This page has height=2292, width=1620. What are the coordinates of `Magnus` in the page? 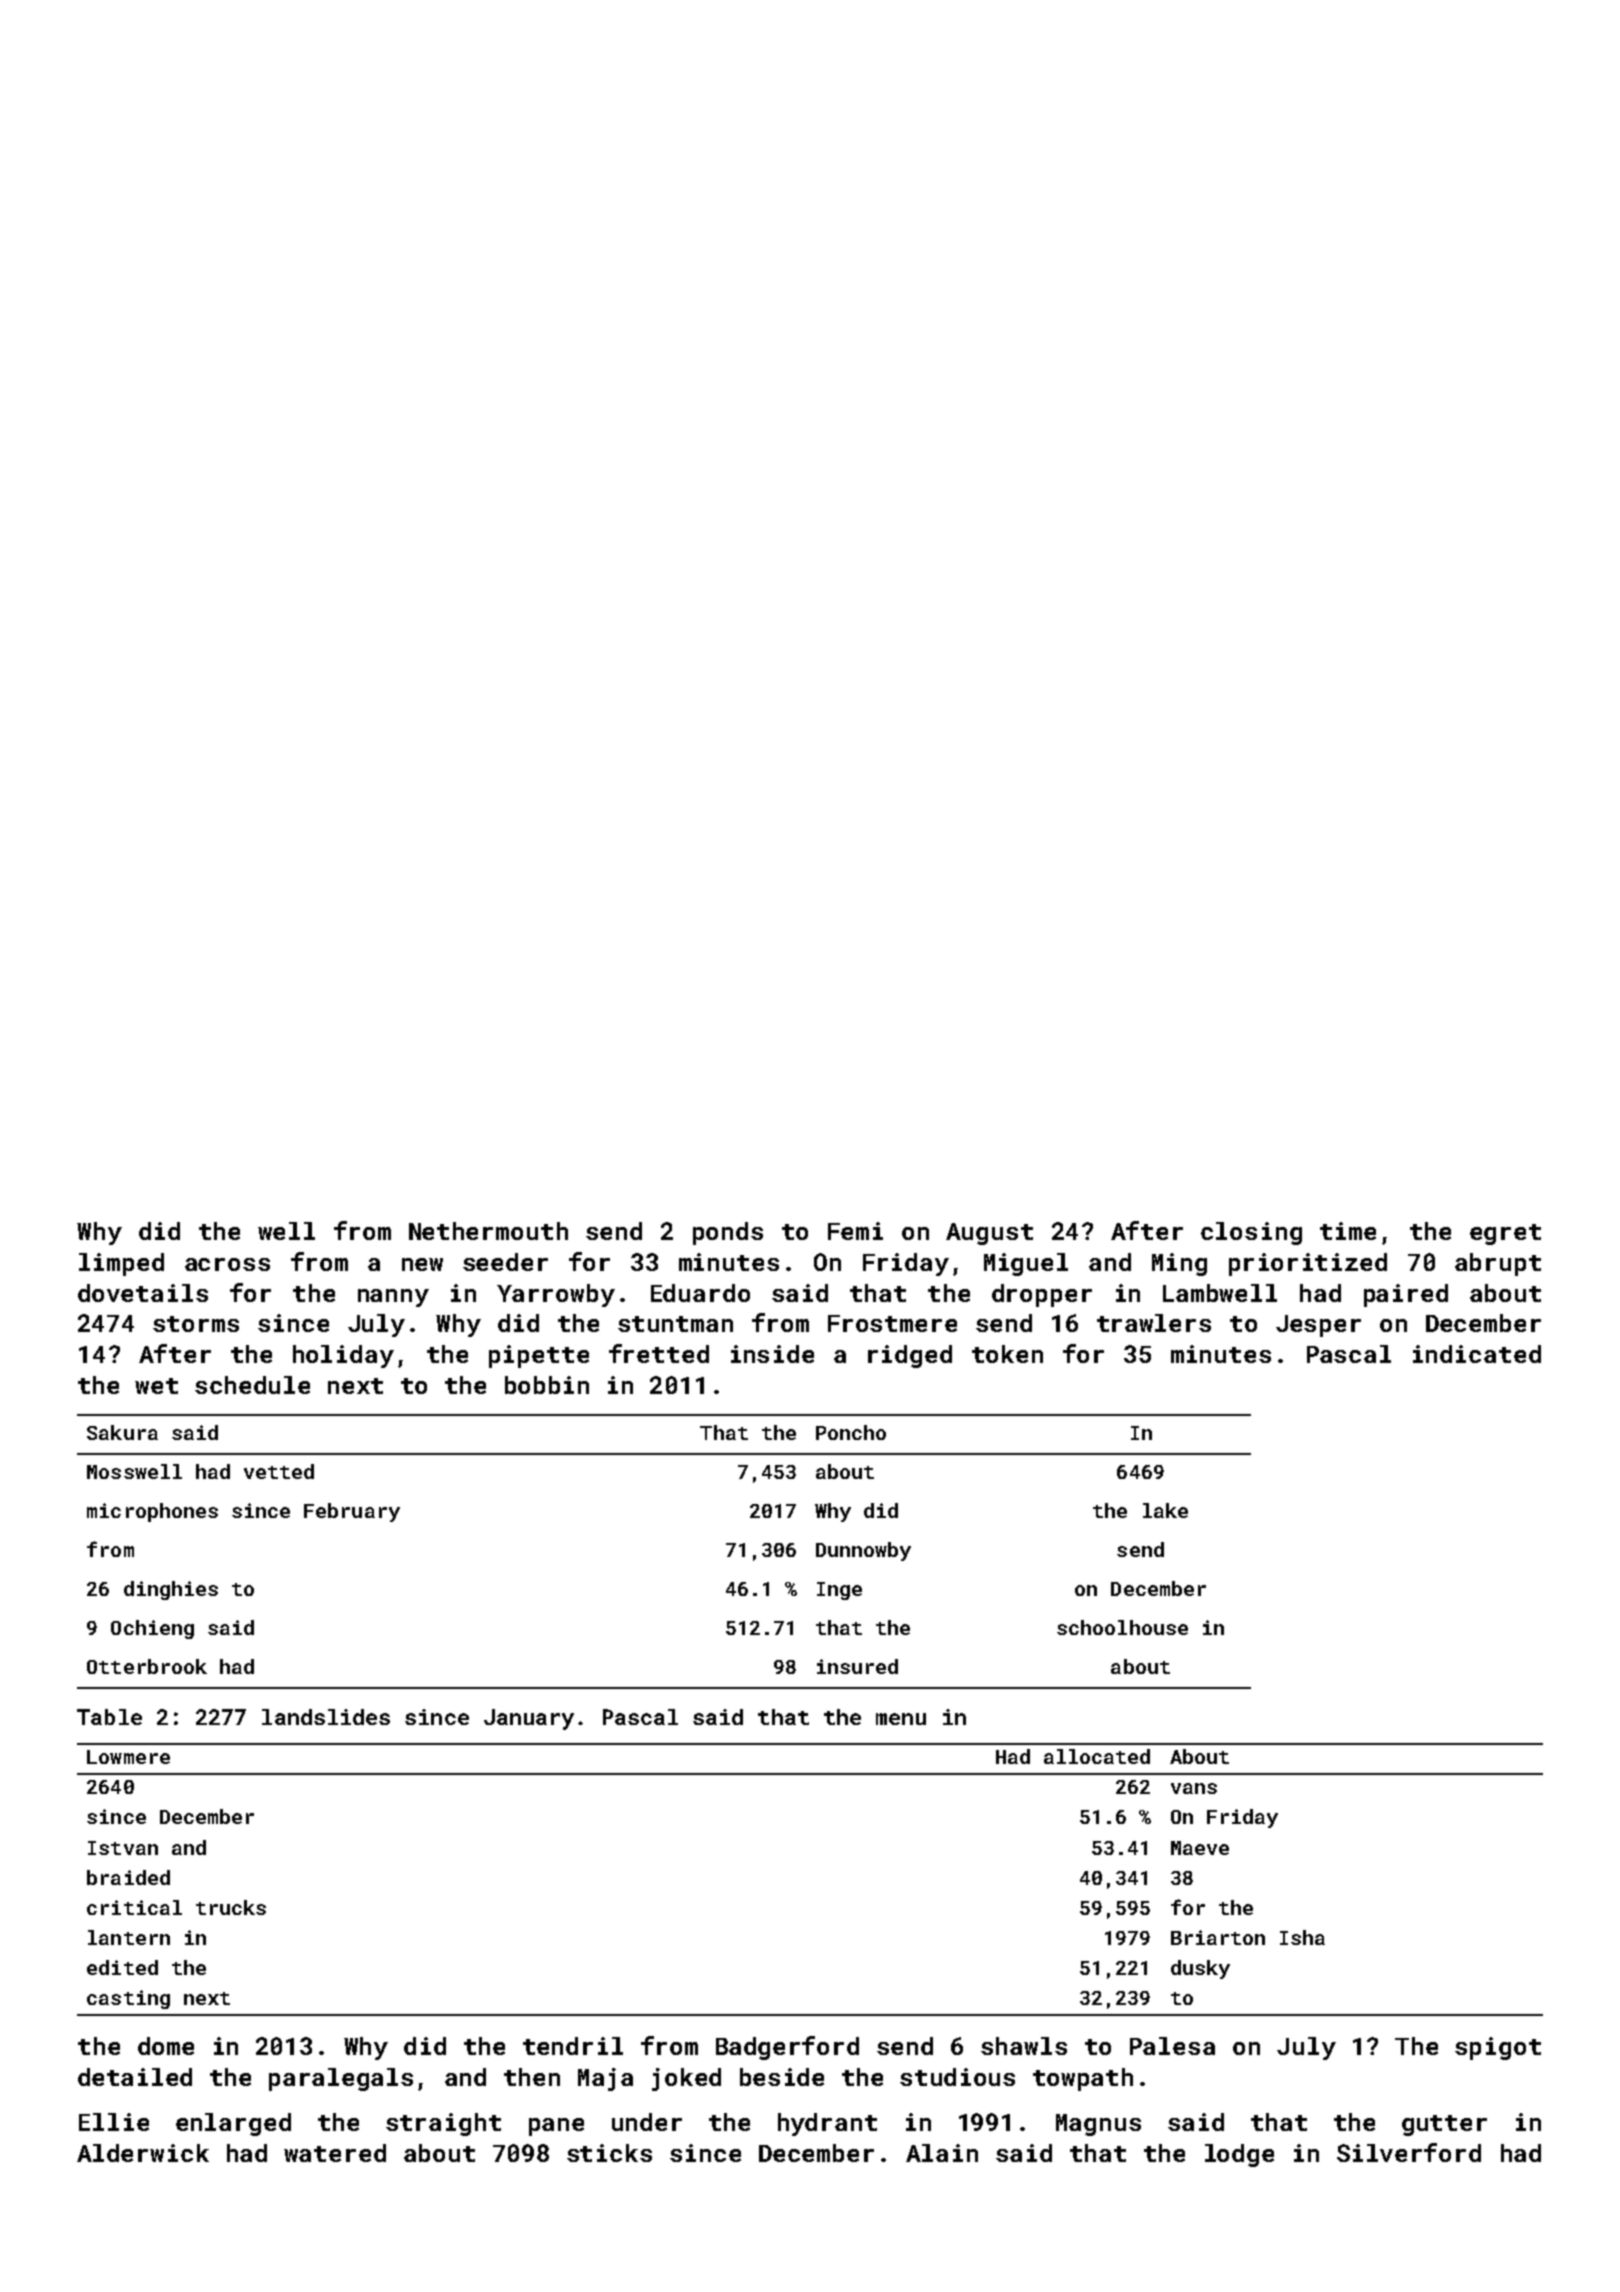 It's located at (1098, 2125).
